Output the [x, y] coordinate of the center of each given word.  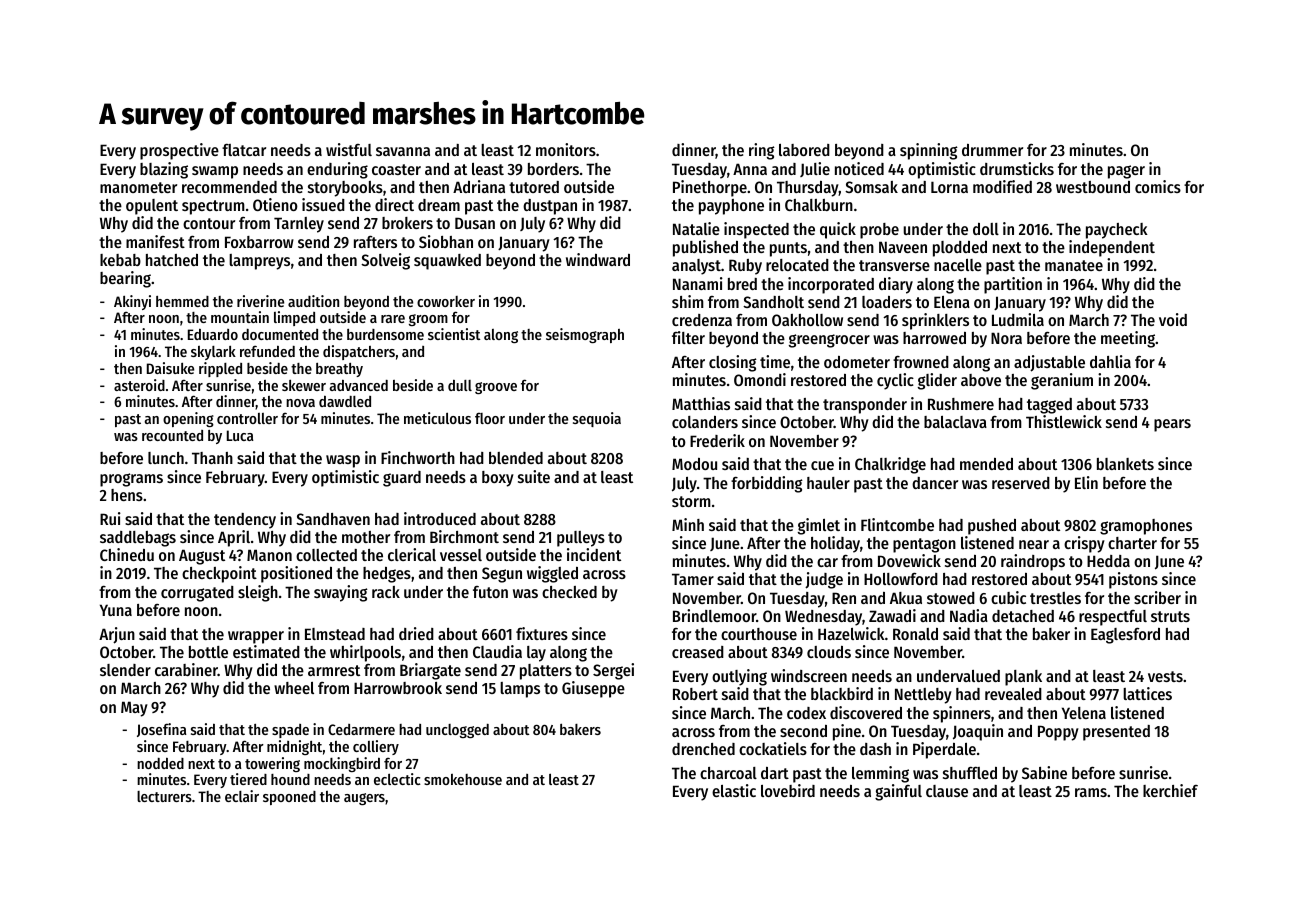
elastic [734, 790]
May [134, 709]
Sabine [1044, 772]
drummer [992, 150]
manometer [138, 187]
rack [386, 592]
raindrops [1033, 562]
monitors [566, 149]
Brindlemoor [714, 615]
